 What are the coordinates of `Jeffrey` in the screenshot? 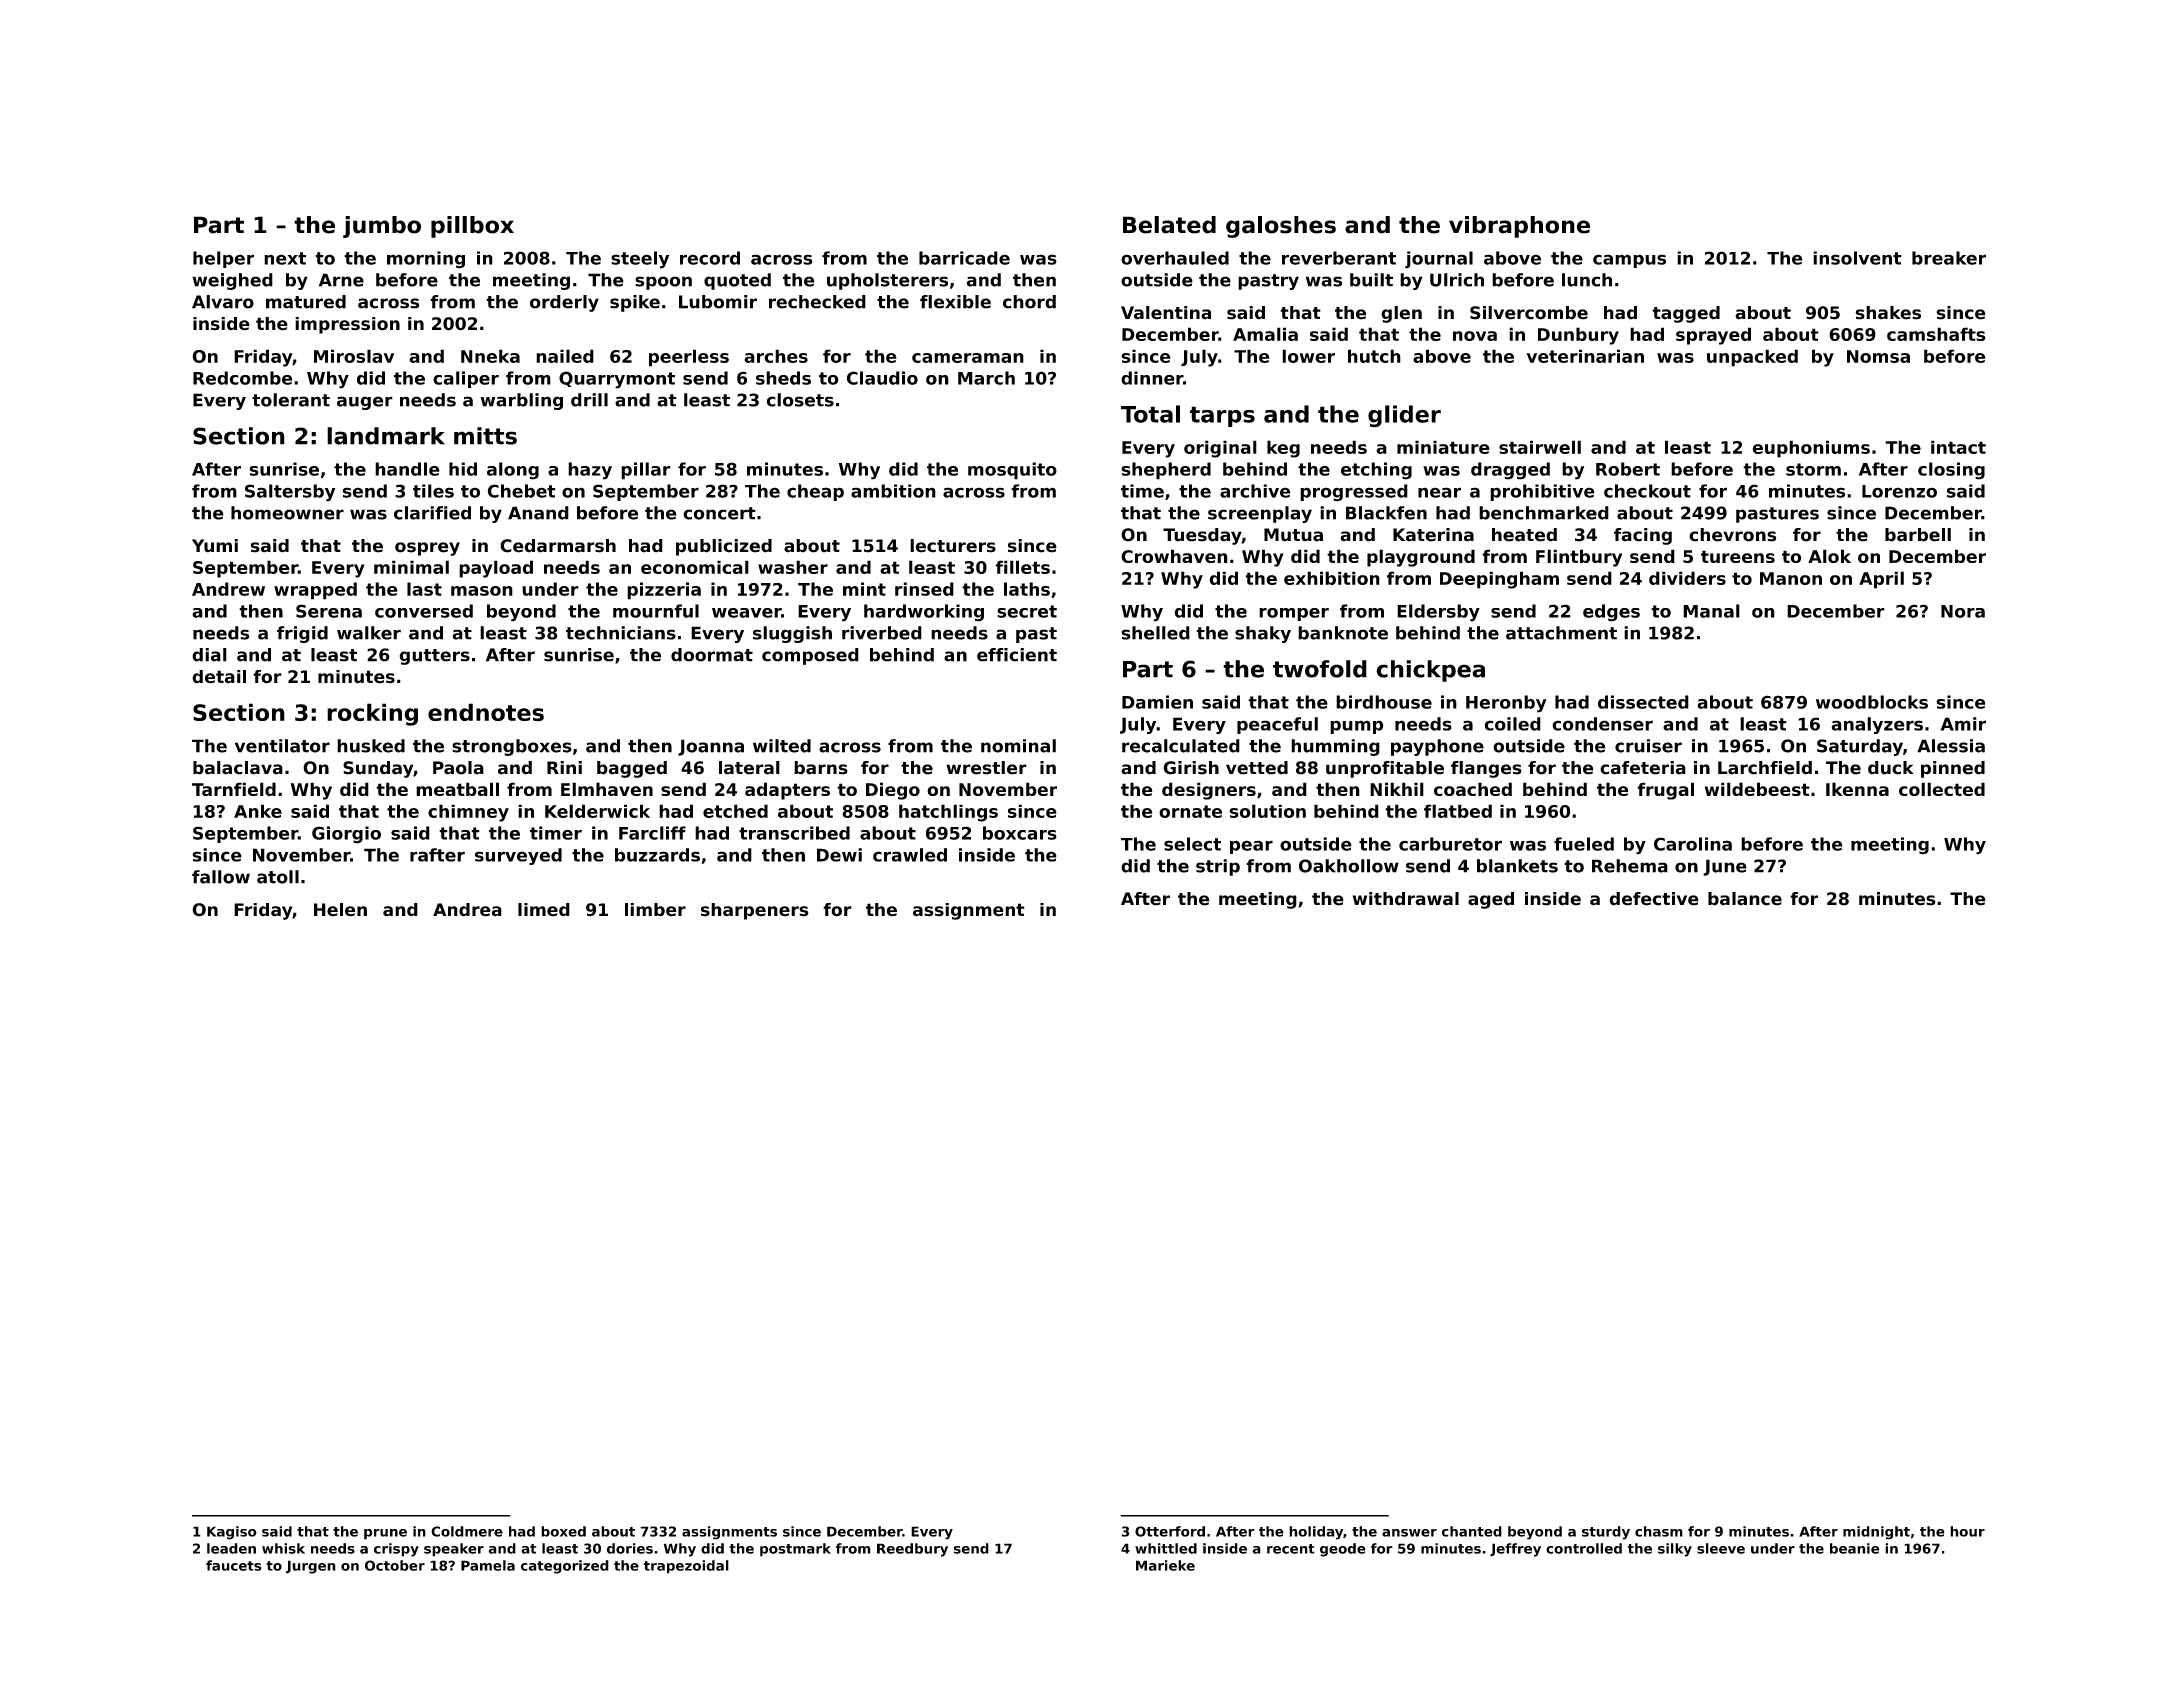 It's located at (1515, 1550).
